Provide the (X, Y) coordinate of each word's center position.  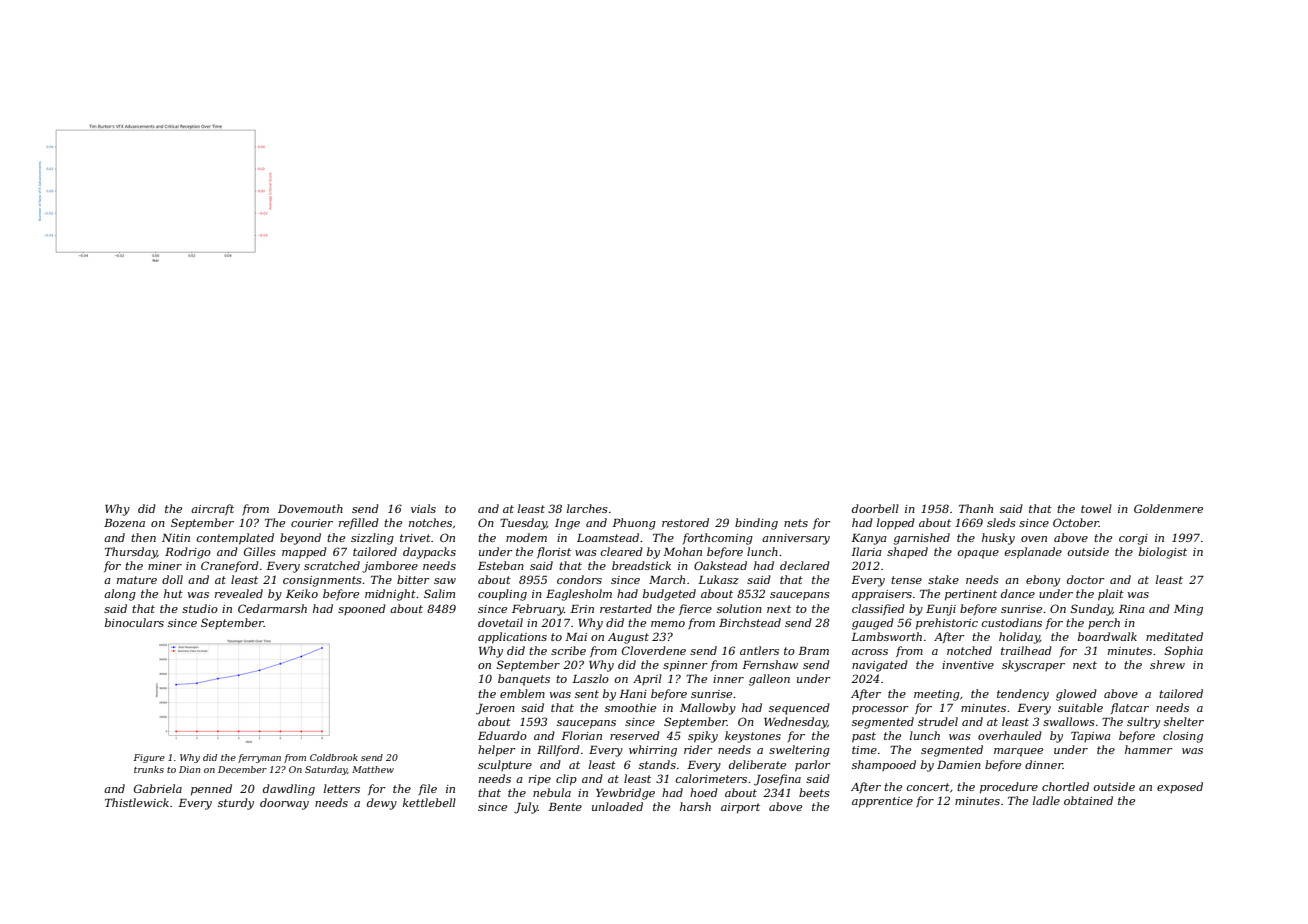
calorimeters (711, 778)
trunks (149, 769)
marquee (1018, 752)
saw (445, 581)
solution (739, 608)
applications (512, 638)
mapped (304, 553)
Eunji (941, 610)
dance (1018, 593)
